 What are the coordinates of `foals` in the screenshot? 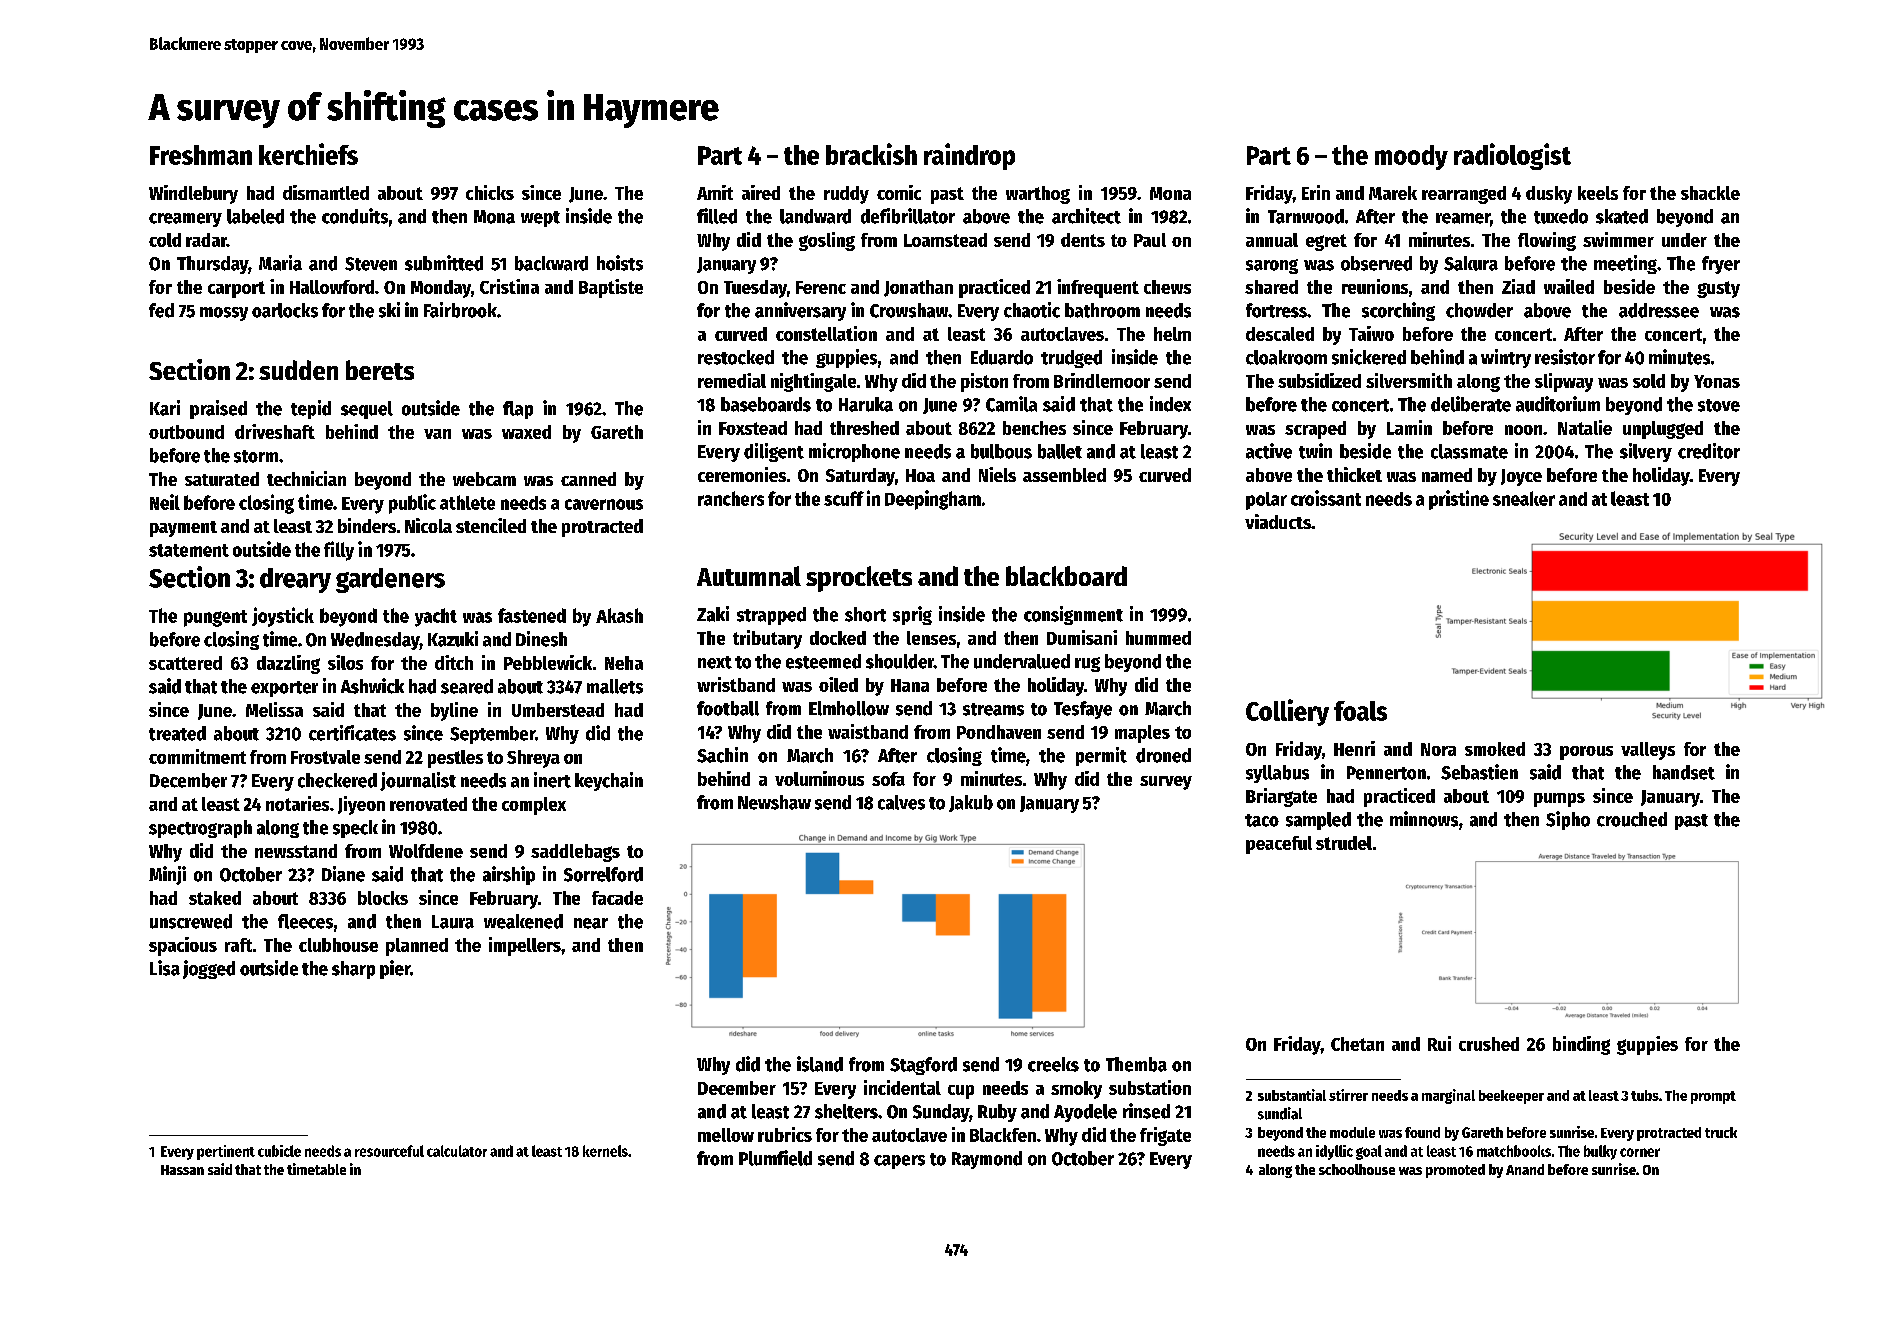 It's located at (1360, 711).
